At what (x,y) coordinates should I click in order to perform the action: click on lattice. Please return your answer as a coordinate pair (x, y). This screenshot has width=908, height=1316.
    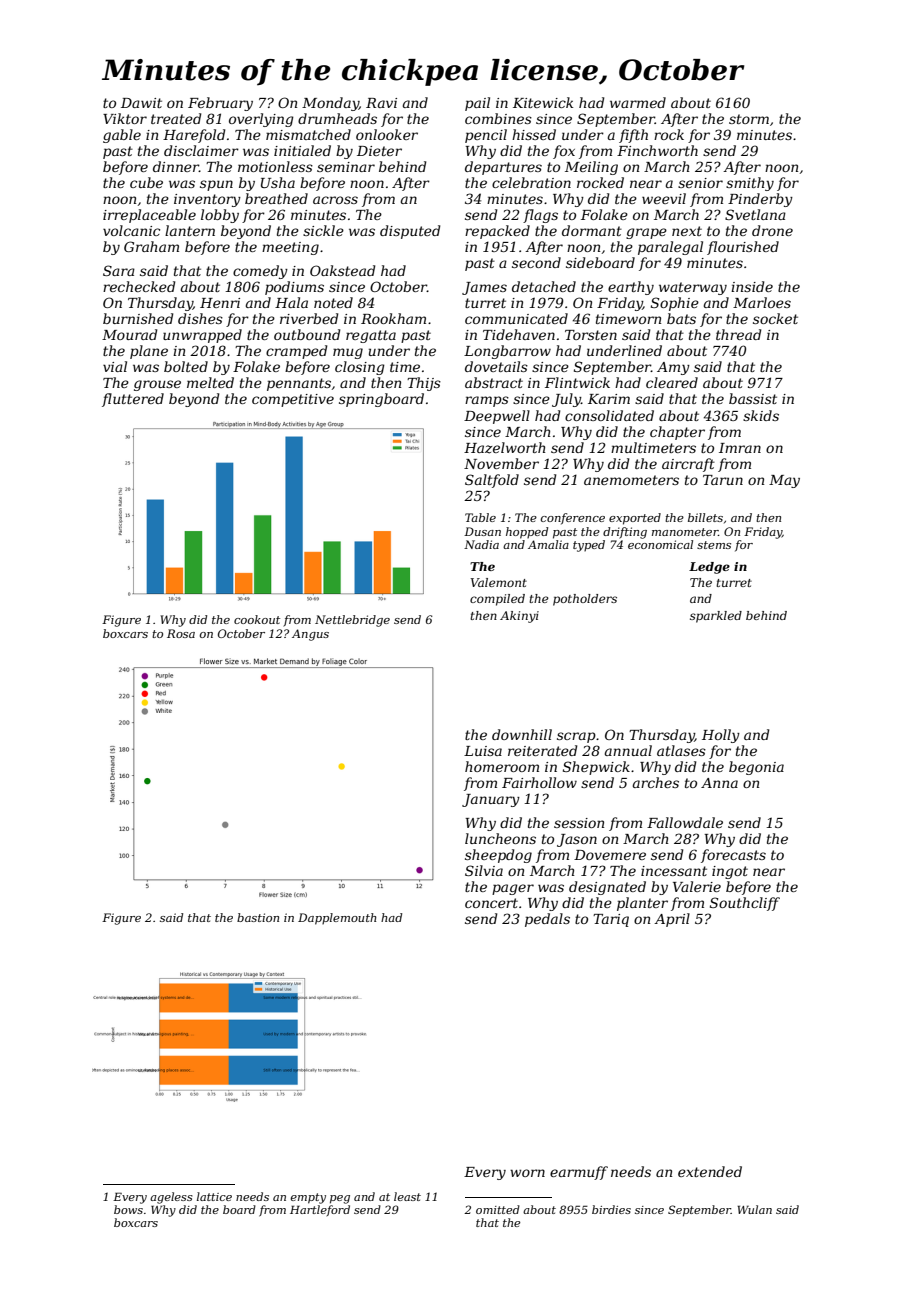
    Looking at the image, I should click on (214, 1196).
